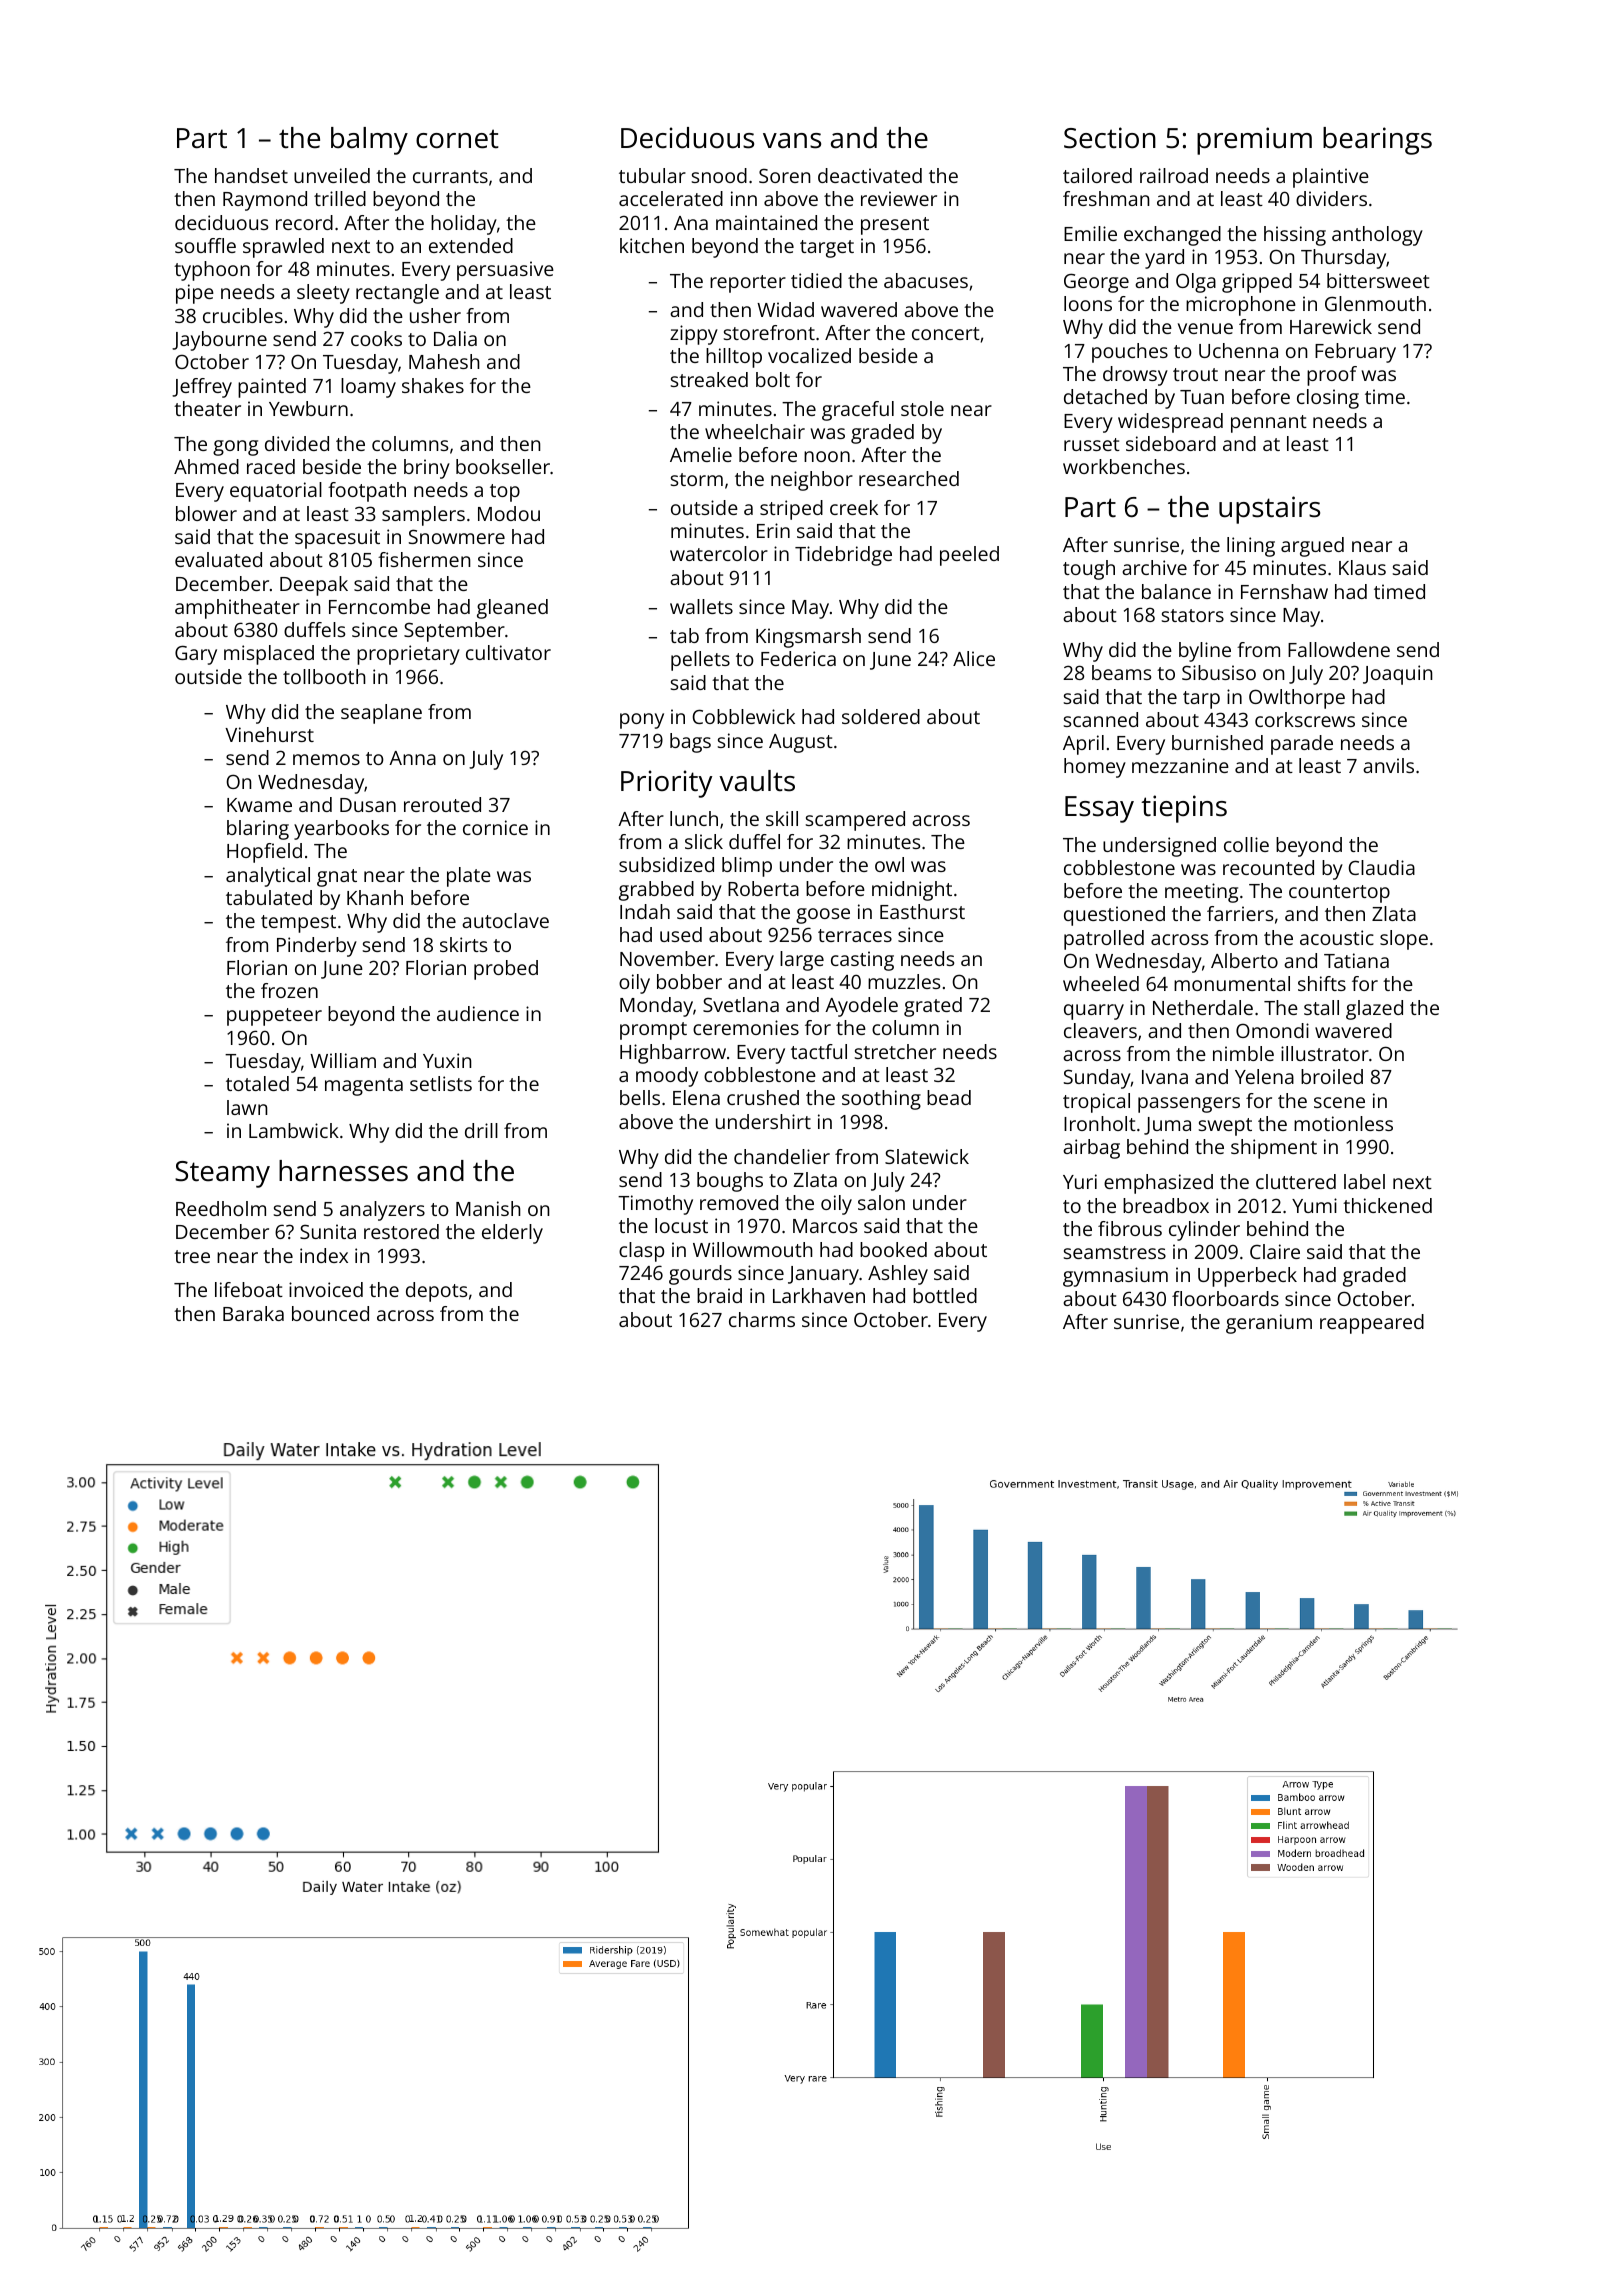 Image resolution: width=1620 pixels, height=2292 pixels. I want to click on vans, so click(792, 141).
